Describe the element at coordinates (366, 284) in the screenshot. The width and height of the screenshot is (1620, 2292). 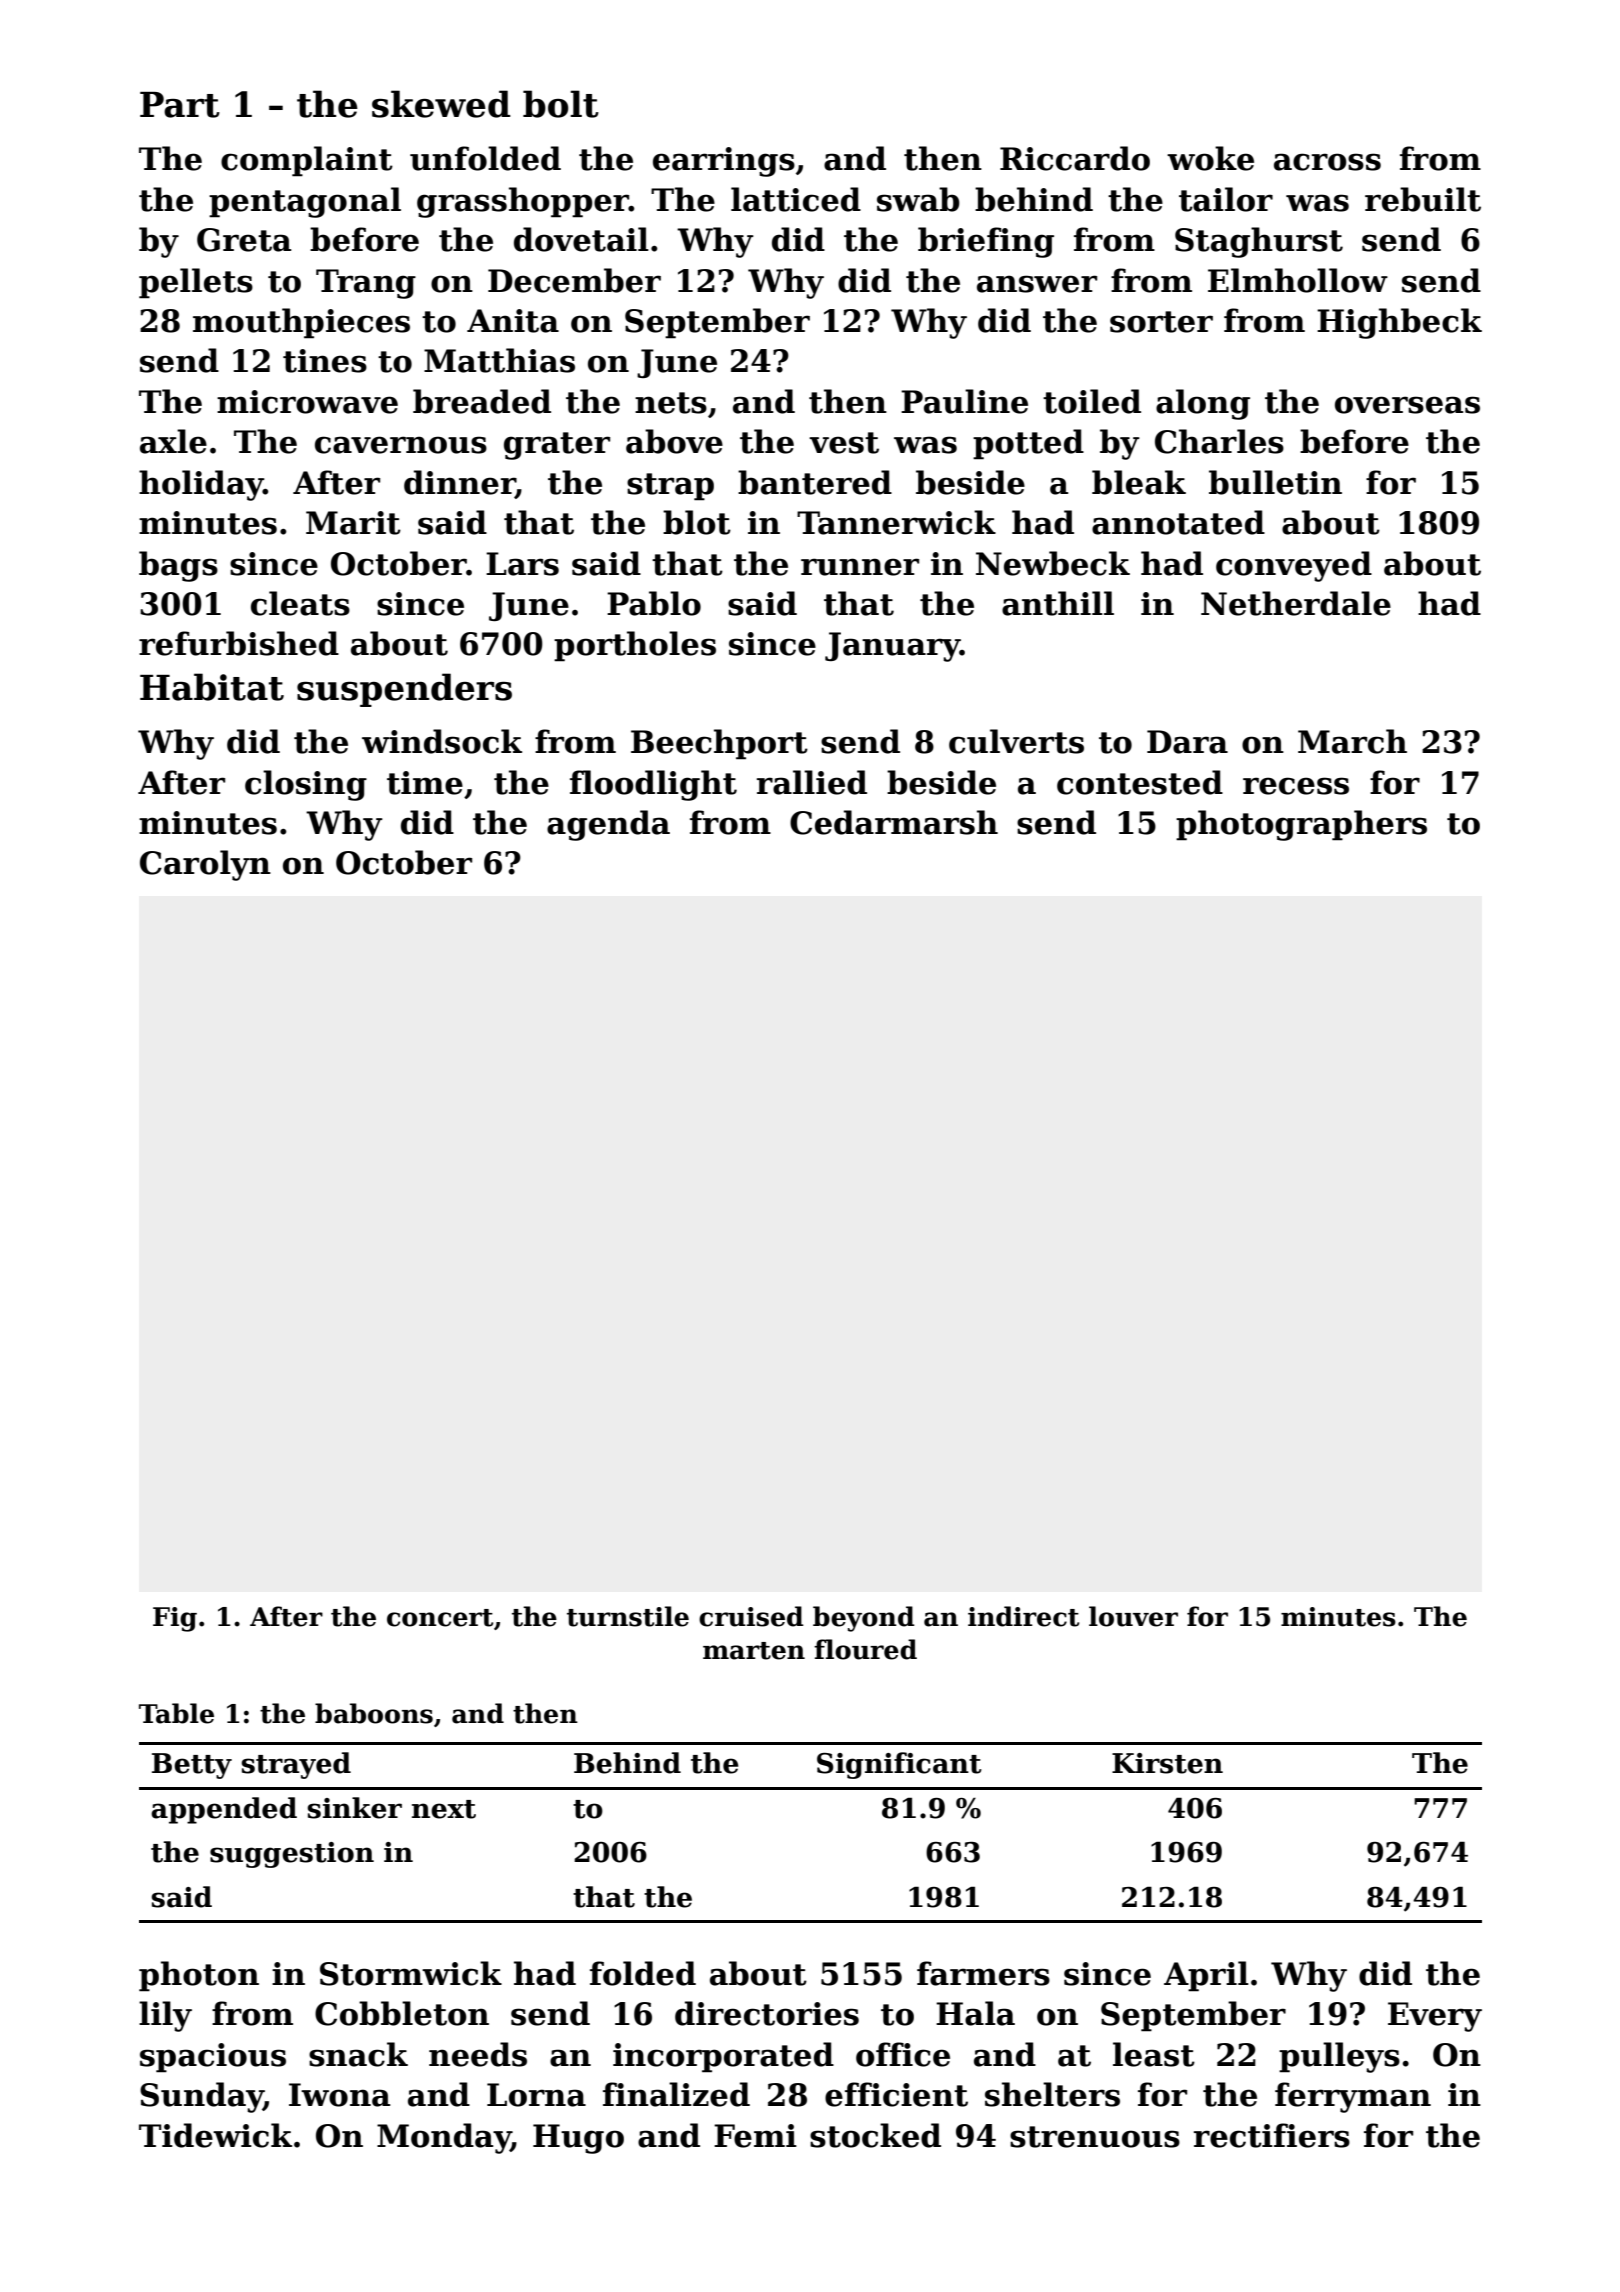
I see `Trang` at that location.
